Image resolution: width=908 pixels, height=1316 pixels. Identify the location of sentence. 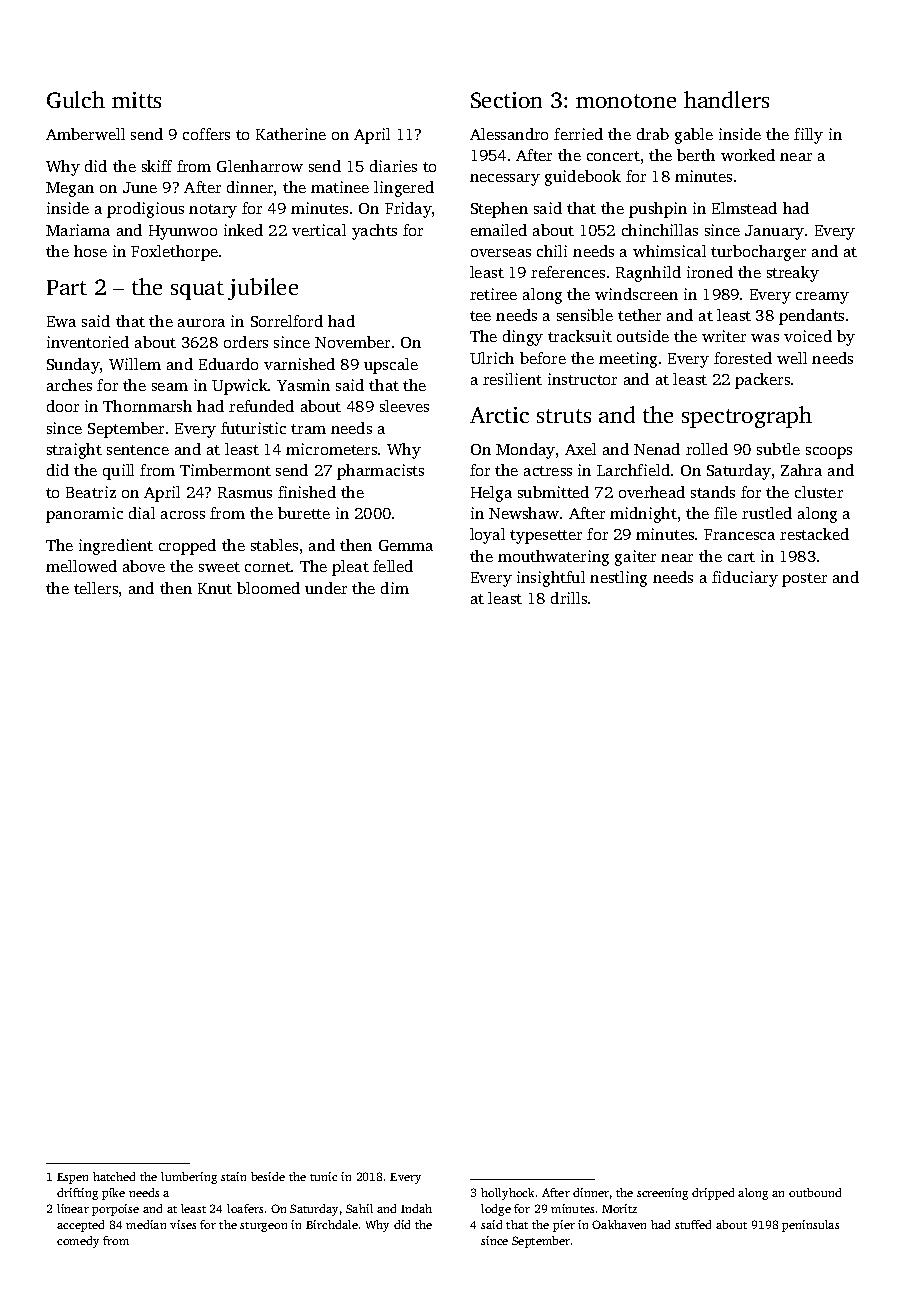
(138, 450).
